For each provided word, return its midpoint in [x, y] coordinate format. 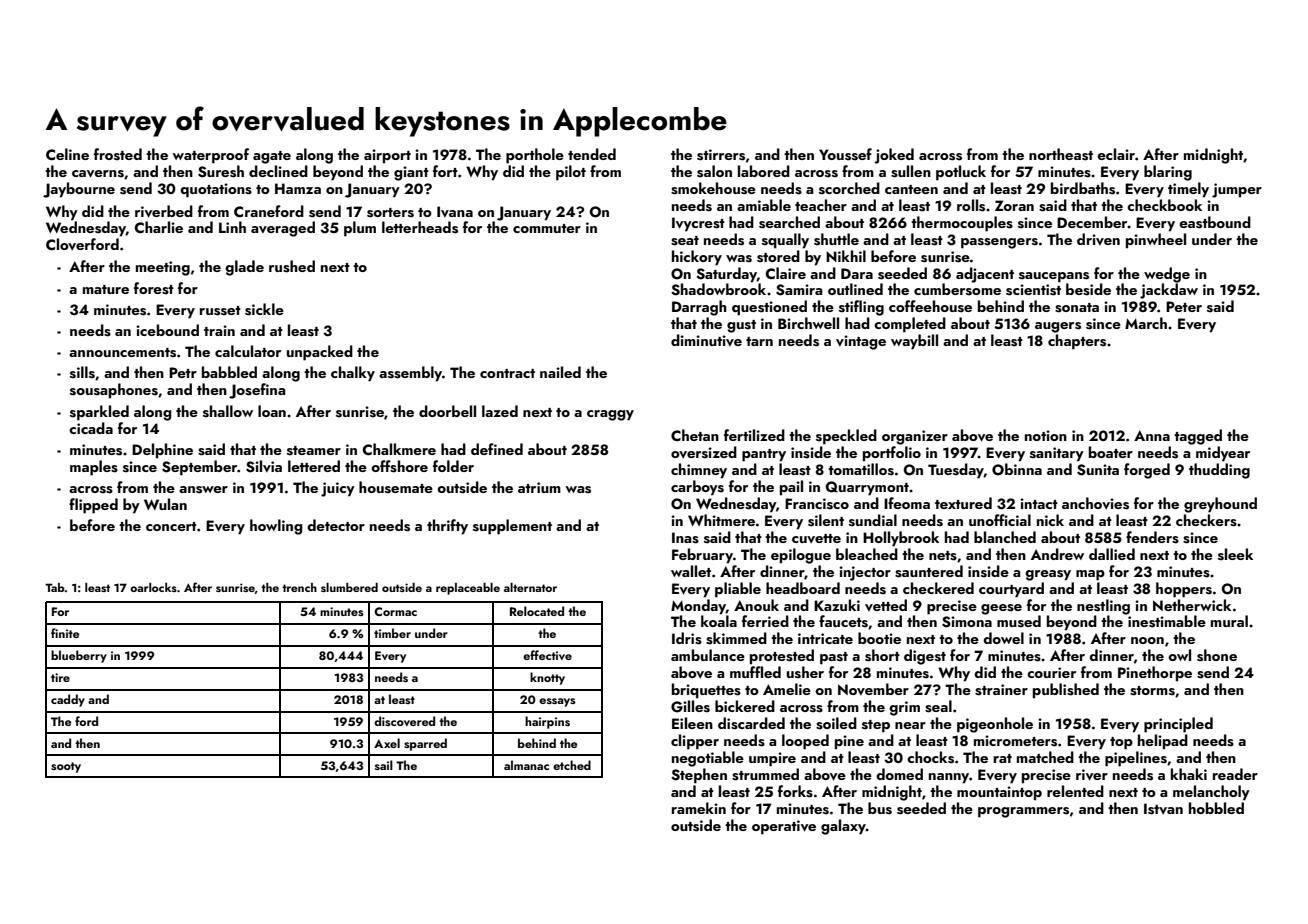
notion [1046, 435]
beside [1088, 289]
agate [272, 157]
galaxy [843, 827]
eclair [1116, 154]
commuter [547, 228]
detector [336, 525]
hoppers [1184, 590]
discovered [404, 721]
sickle [264, 309]
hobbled [1216, 808]
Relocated [537, 611]
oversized [704, 452]
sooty [66, 767]
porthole [535, 156]
